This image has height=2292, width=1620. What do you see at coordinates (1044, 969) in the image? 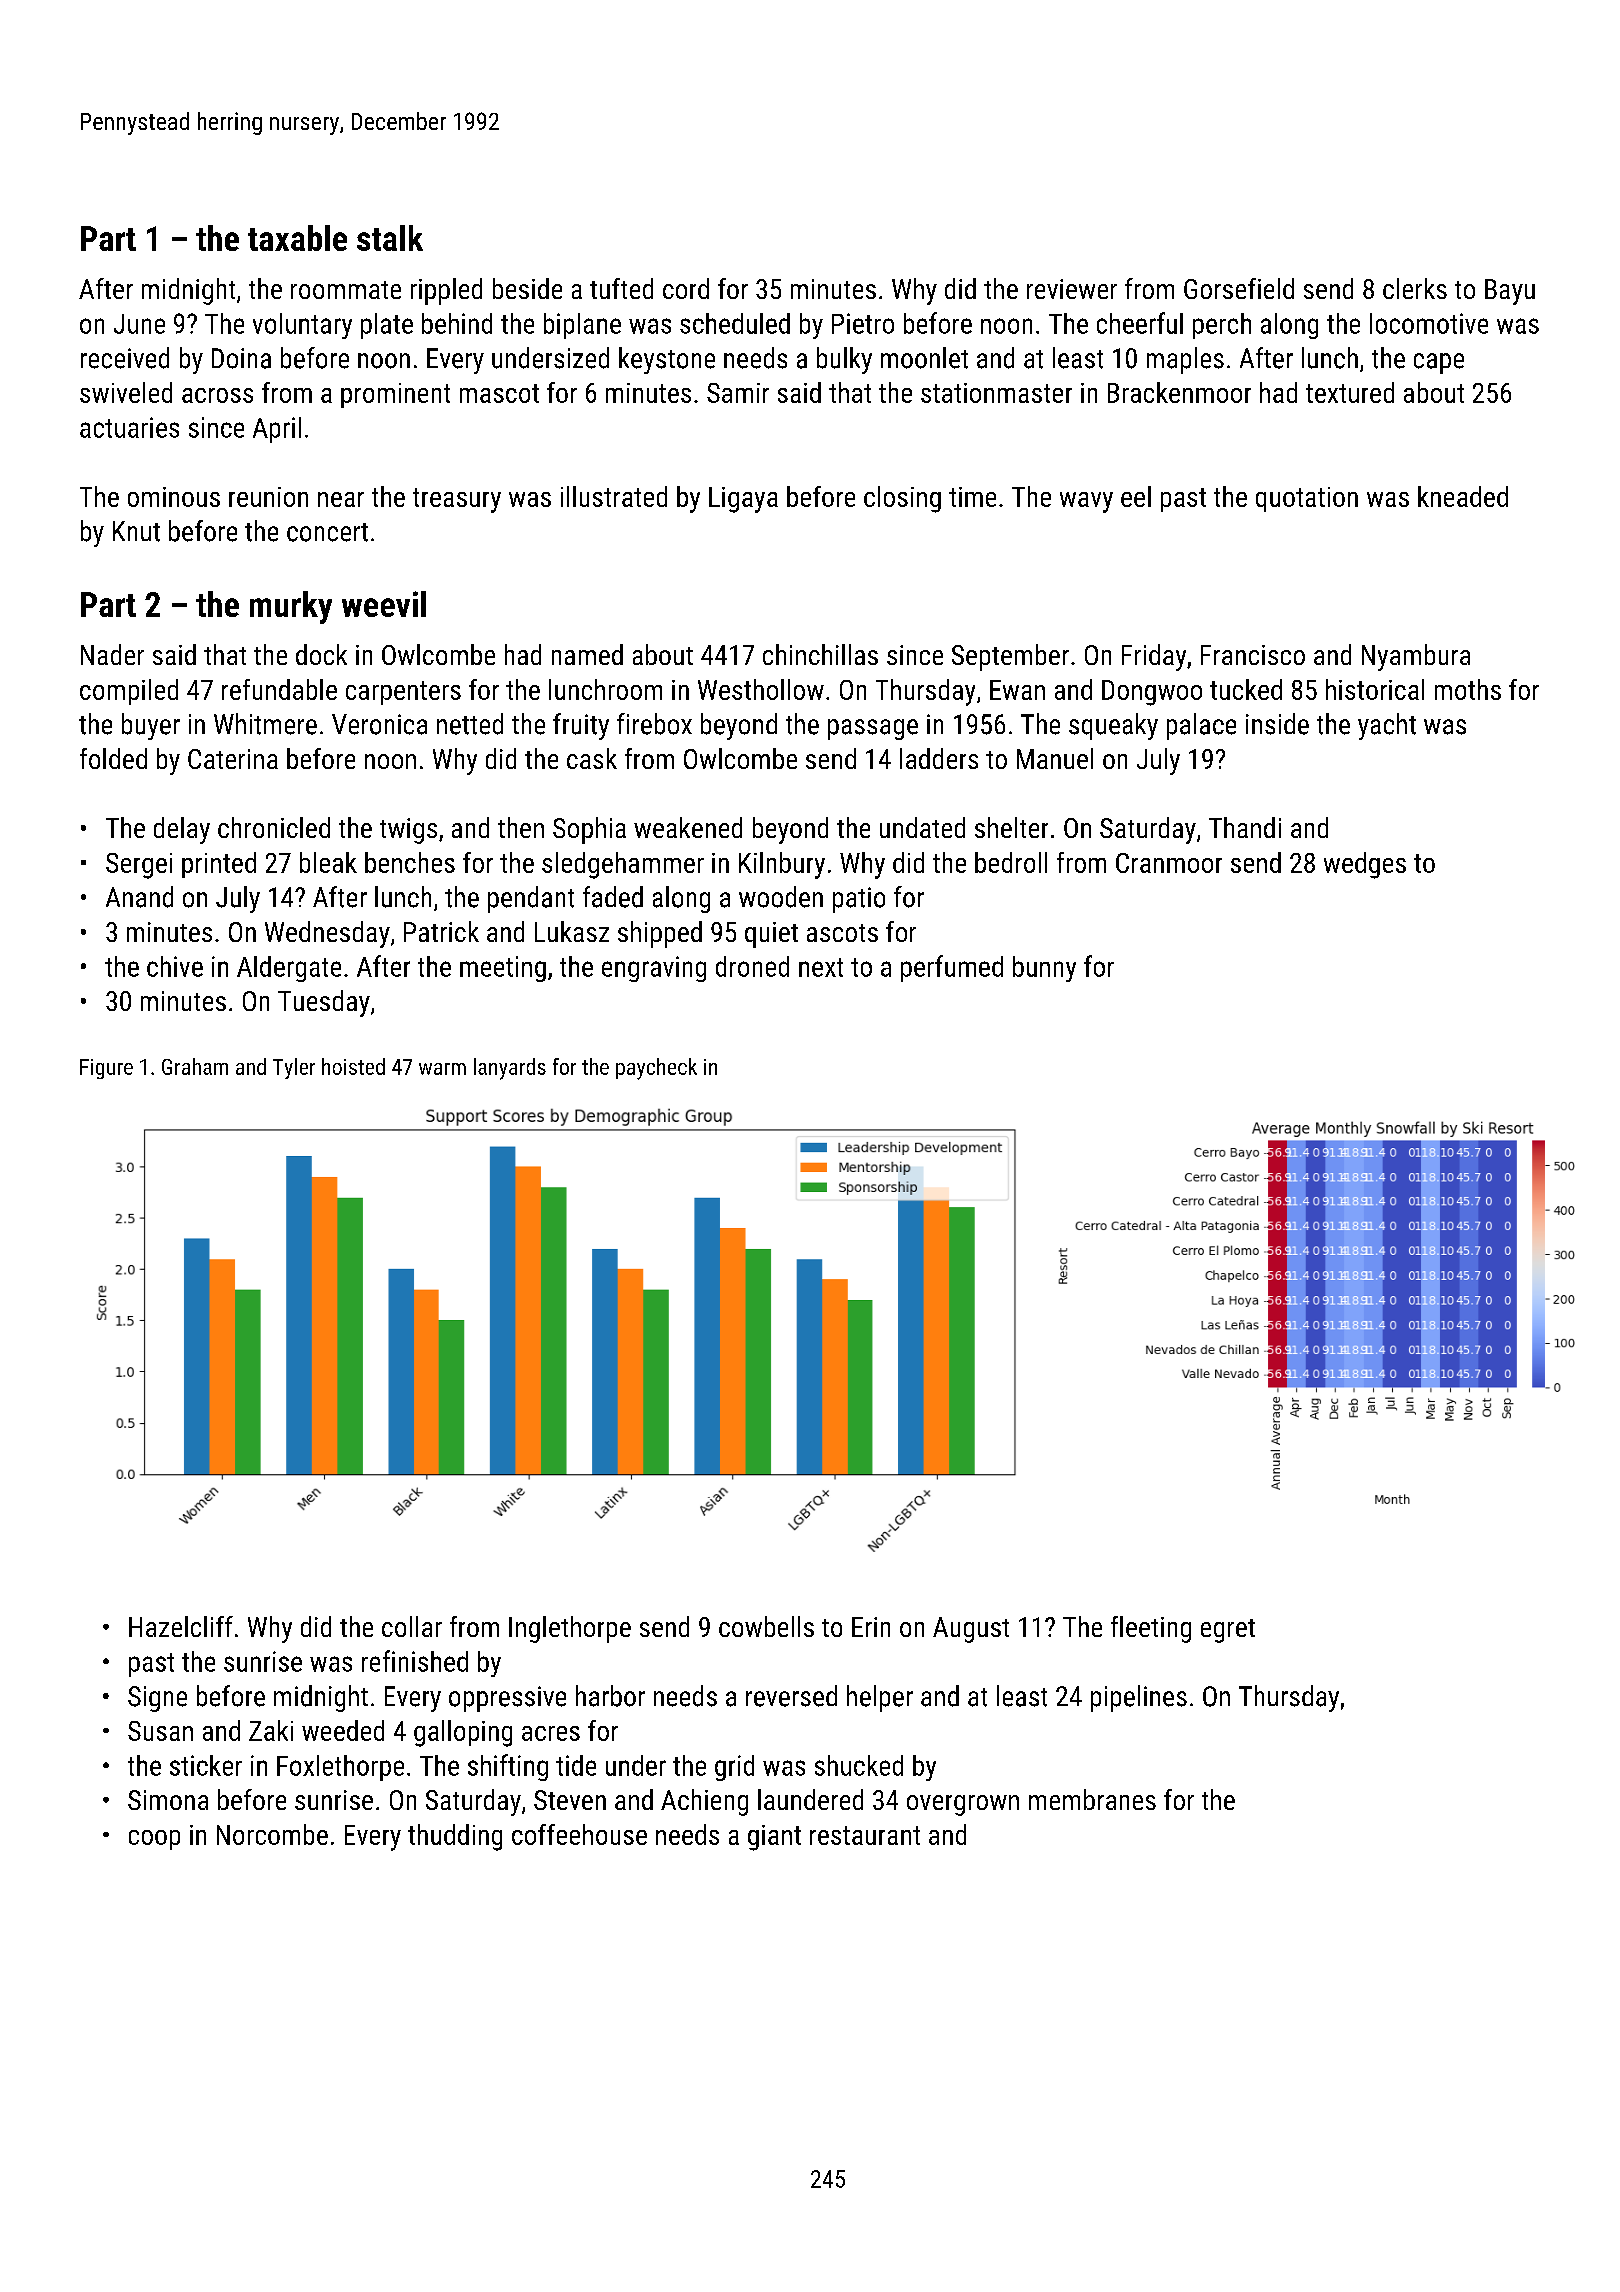
I see `bunny` at bounding box center [1044, 969].
